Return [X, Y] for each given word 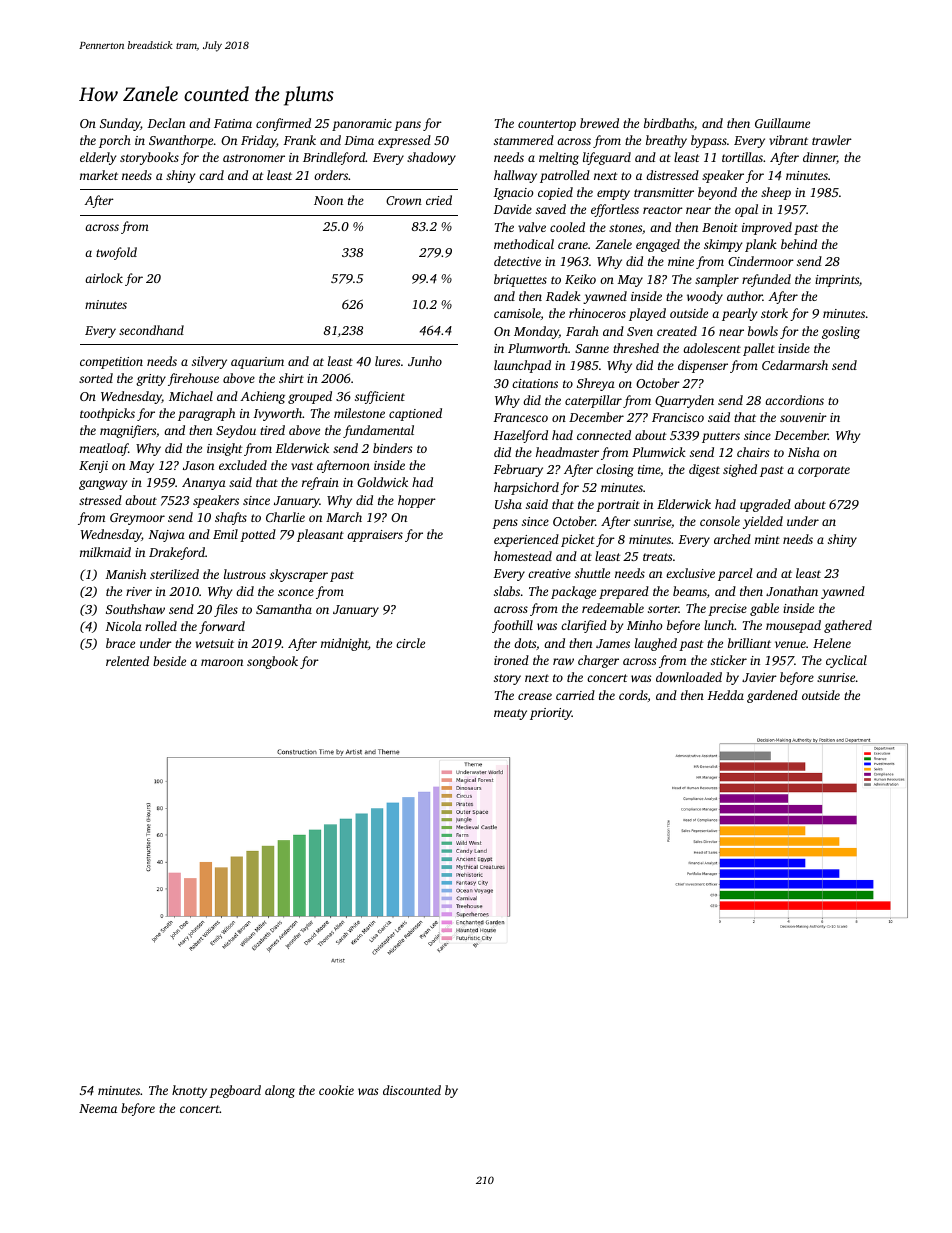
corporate [824, 471]
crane [573, 245]
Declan [166, 123]
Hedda [725, 695]
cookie [336, 1090]
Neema [98, 1108]
